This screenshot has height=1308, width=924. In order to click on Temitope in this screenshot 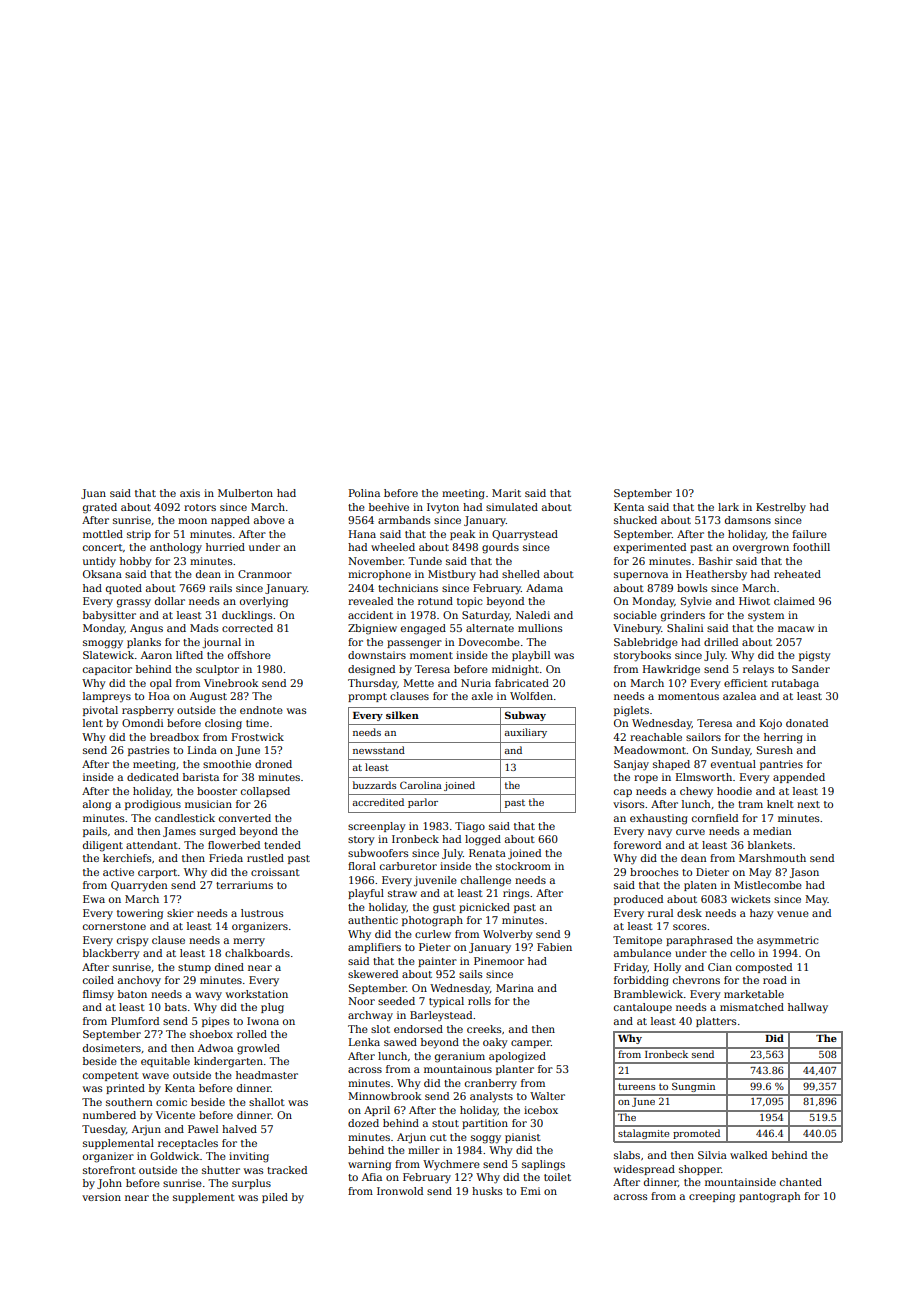, I will do `click(637, 941)`.
